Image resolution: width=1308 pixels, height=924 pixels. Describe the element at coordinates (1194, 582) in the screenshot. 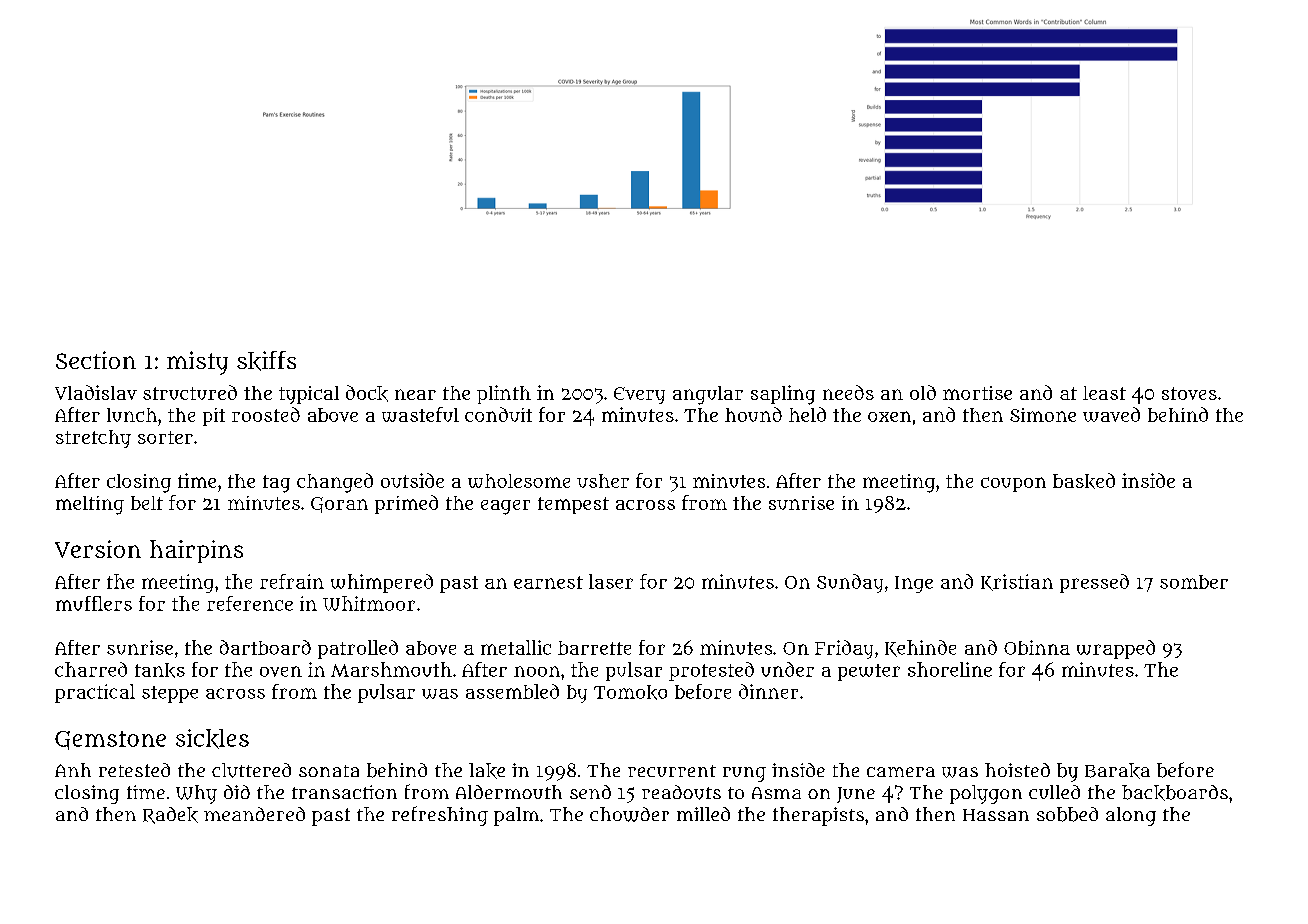

I see `somber` at that location.
